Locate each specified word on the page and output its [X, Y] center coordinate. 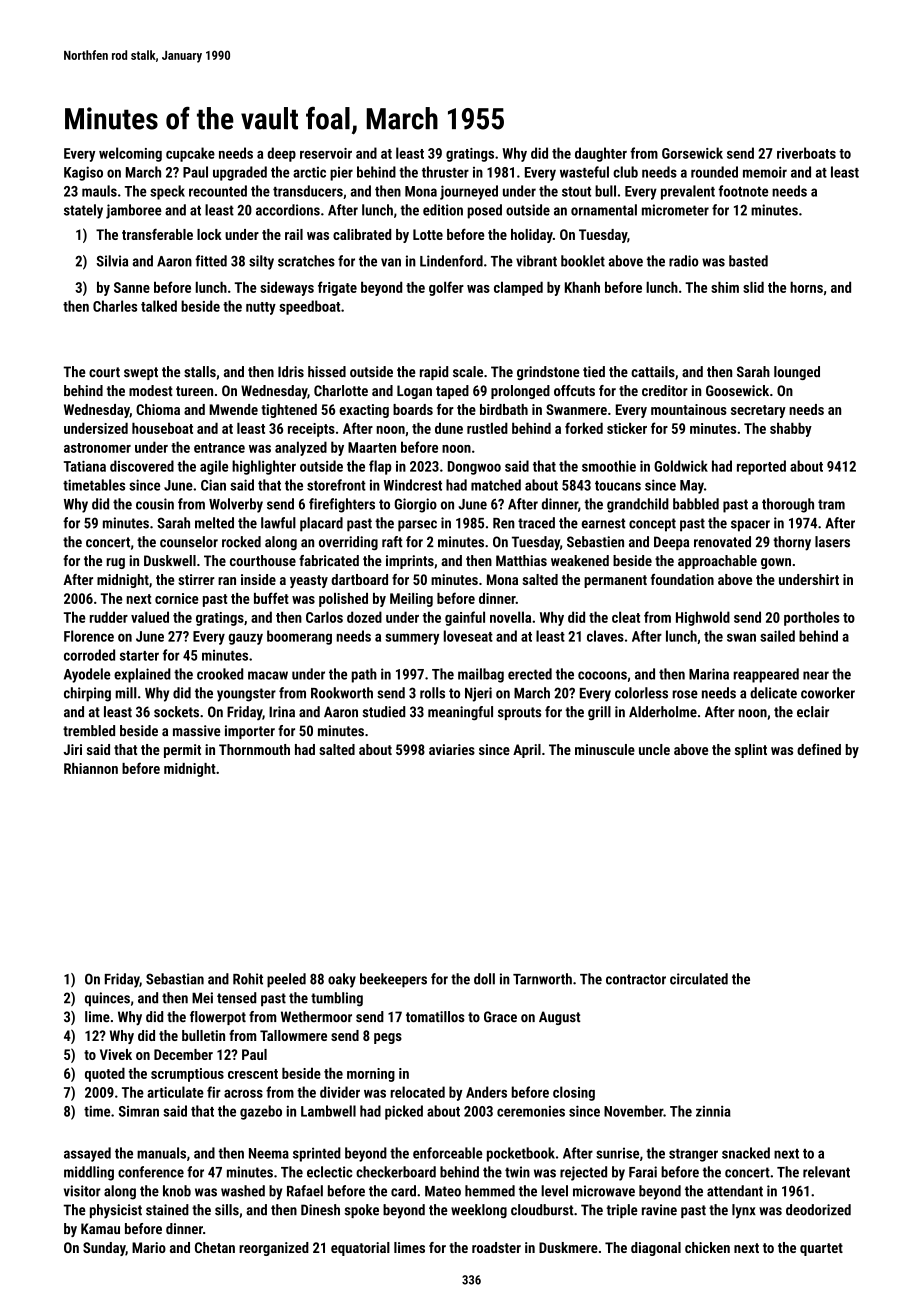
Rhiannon [91, 768]
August [560, 1018]
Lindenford [451, 261]
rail [294, 234]
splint [751, 751]
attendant [735, 1191]
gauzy [245, 639]
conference [151, 1172]
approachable [717, 562]
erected [530, 674]
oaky [342, 980]
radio [684, 261]
